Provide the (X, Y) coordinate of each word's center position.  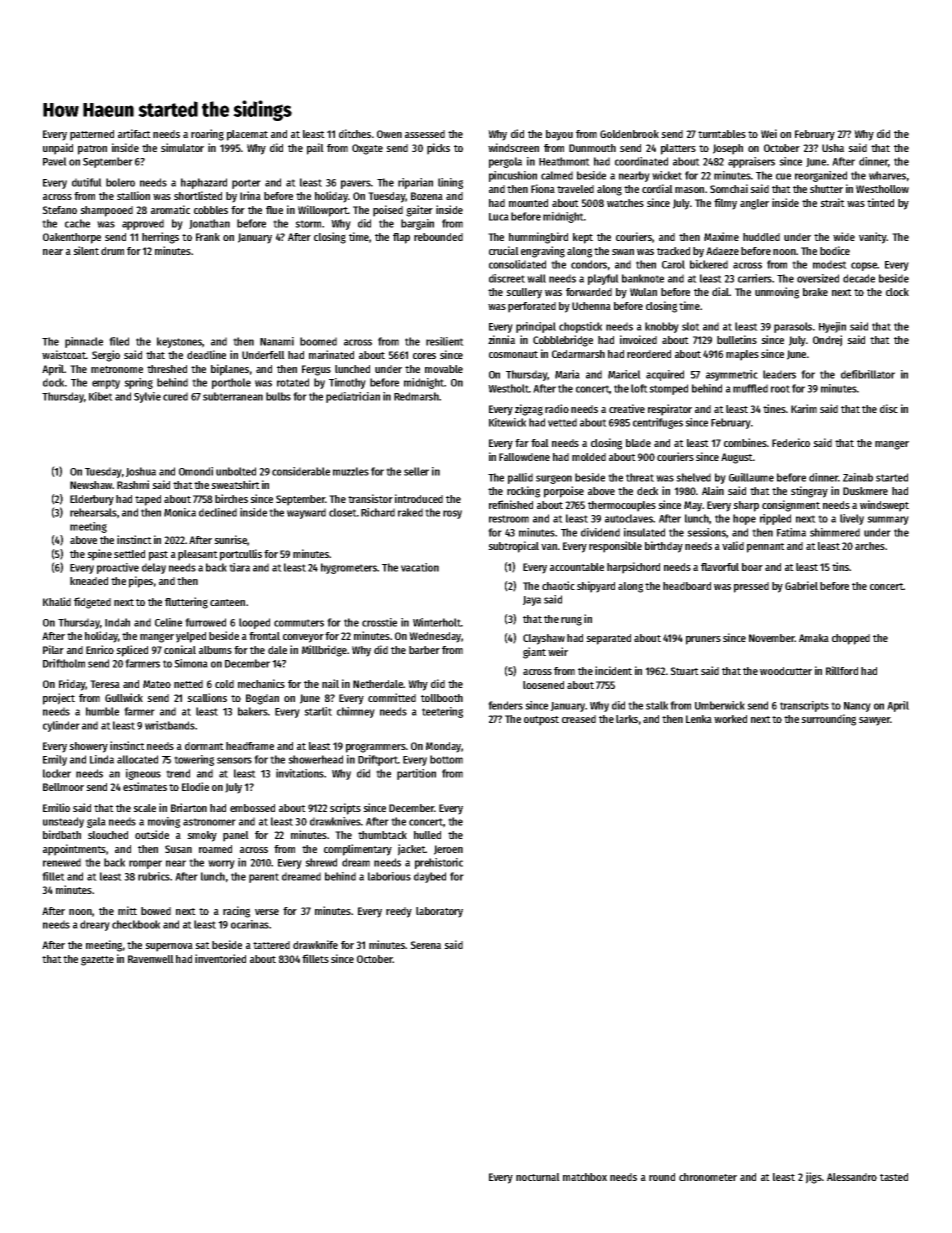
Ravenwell (151, 959)
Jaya (532, 601)
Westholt (508, 388)
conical (180, 649)
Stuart (684, 671)
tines (774, 408)
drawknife (315, 944)
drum (112, 251)
